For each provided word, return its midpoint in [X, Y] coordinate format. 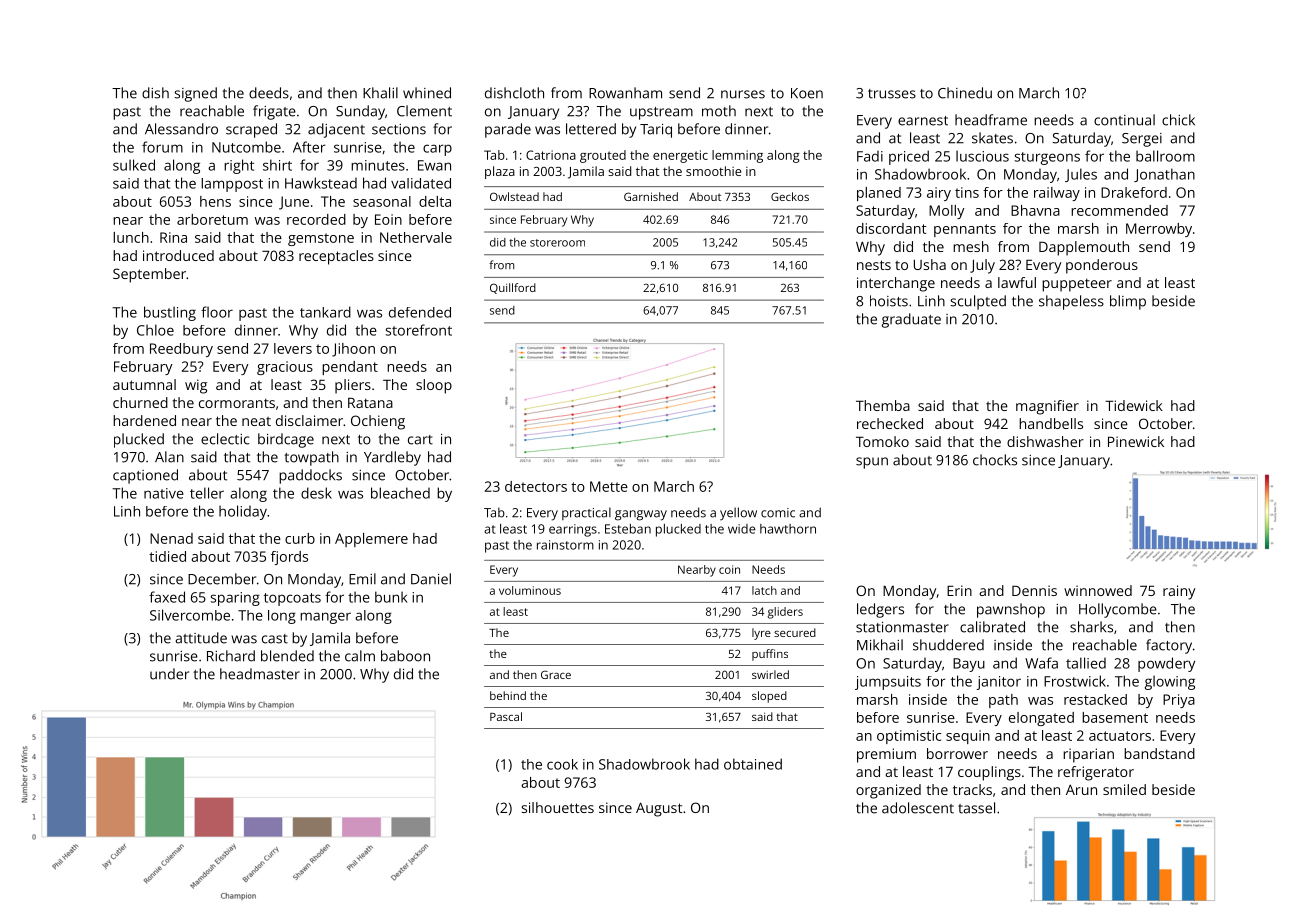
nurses [743, 94]
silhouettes [558, 807]
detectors [536, 486]
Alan [169, 457]
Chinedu [965, 93]
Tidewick [1134, 405]
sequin [968, 737]
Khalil [380, 93]
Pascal [506, 716]
